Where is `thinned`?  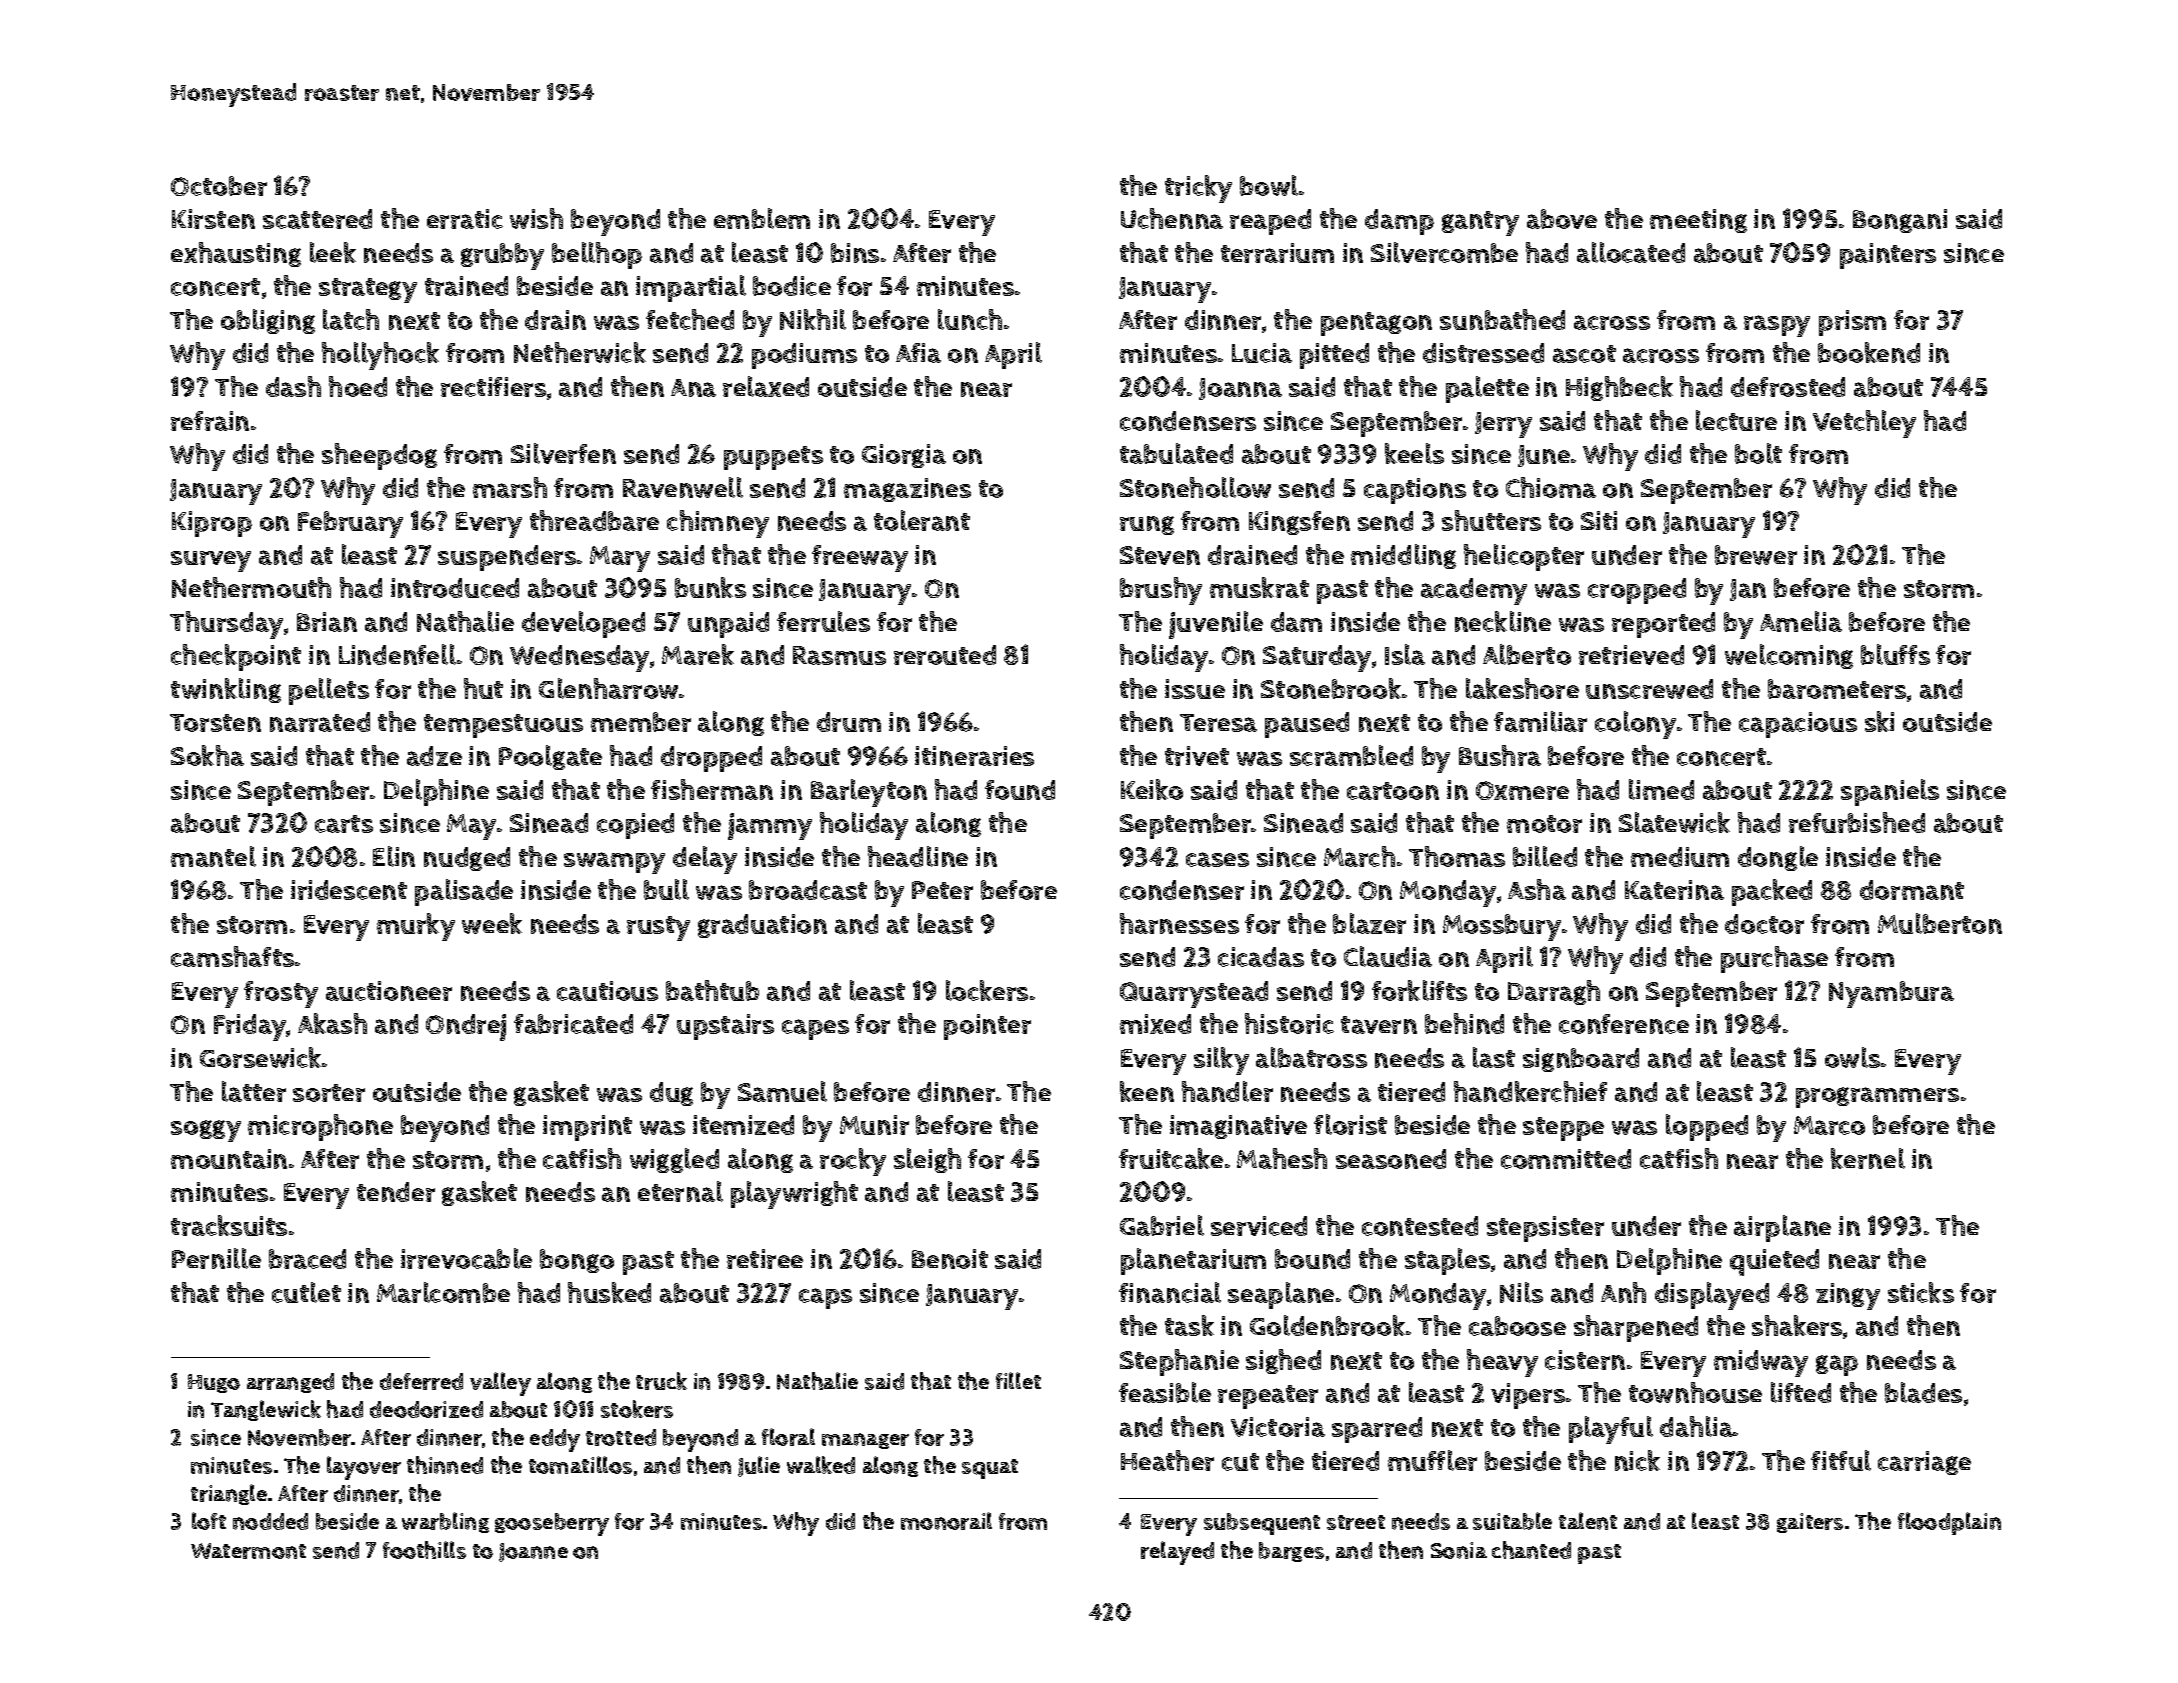 thinned is located at coordinates (445, 1465).
